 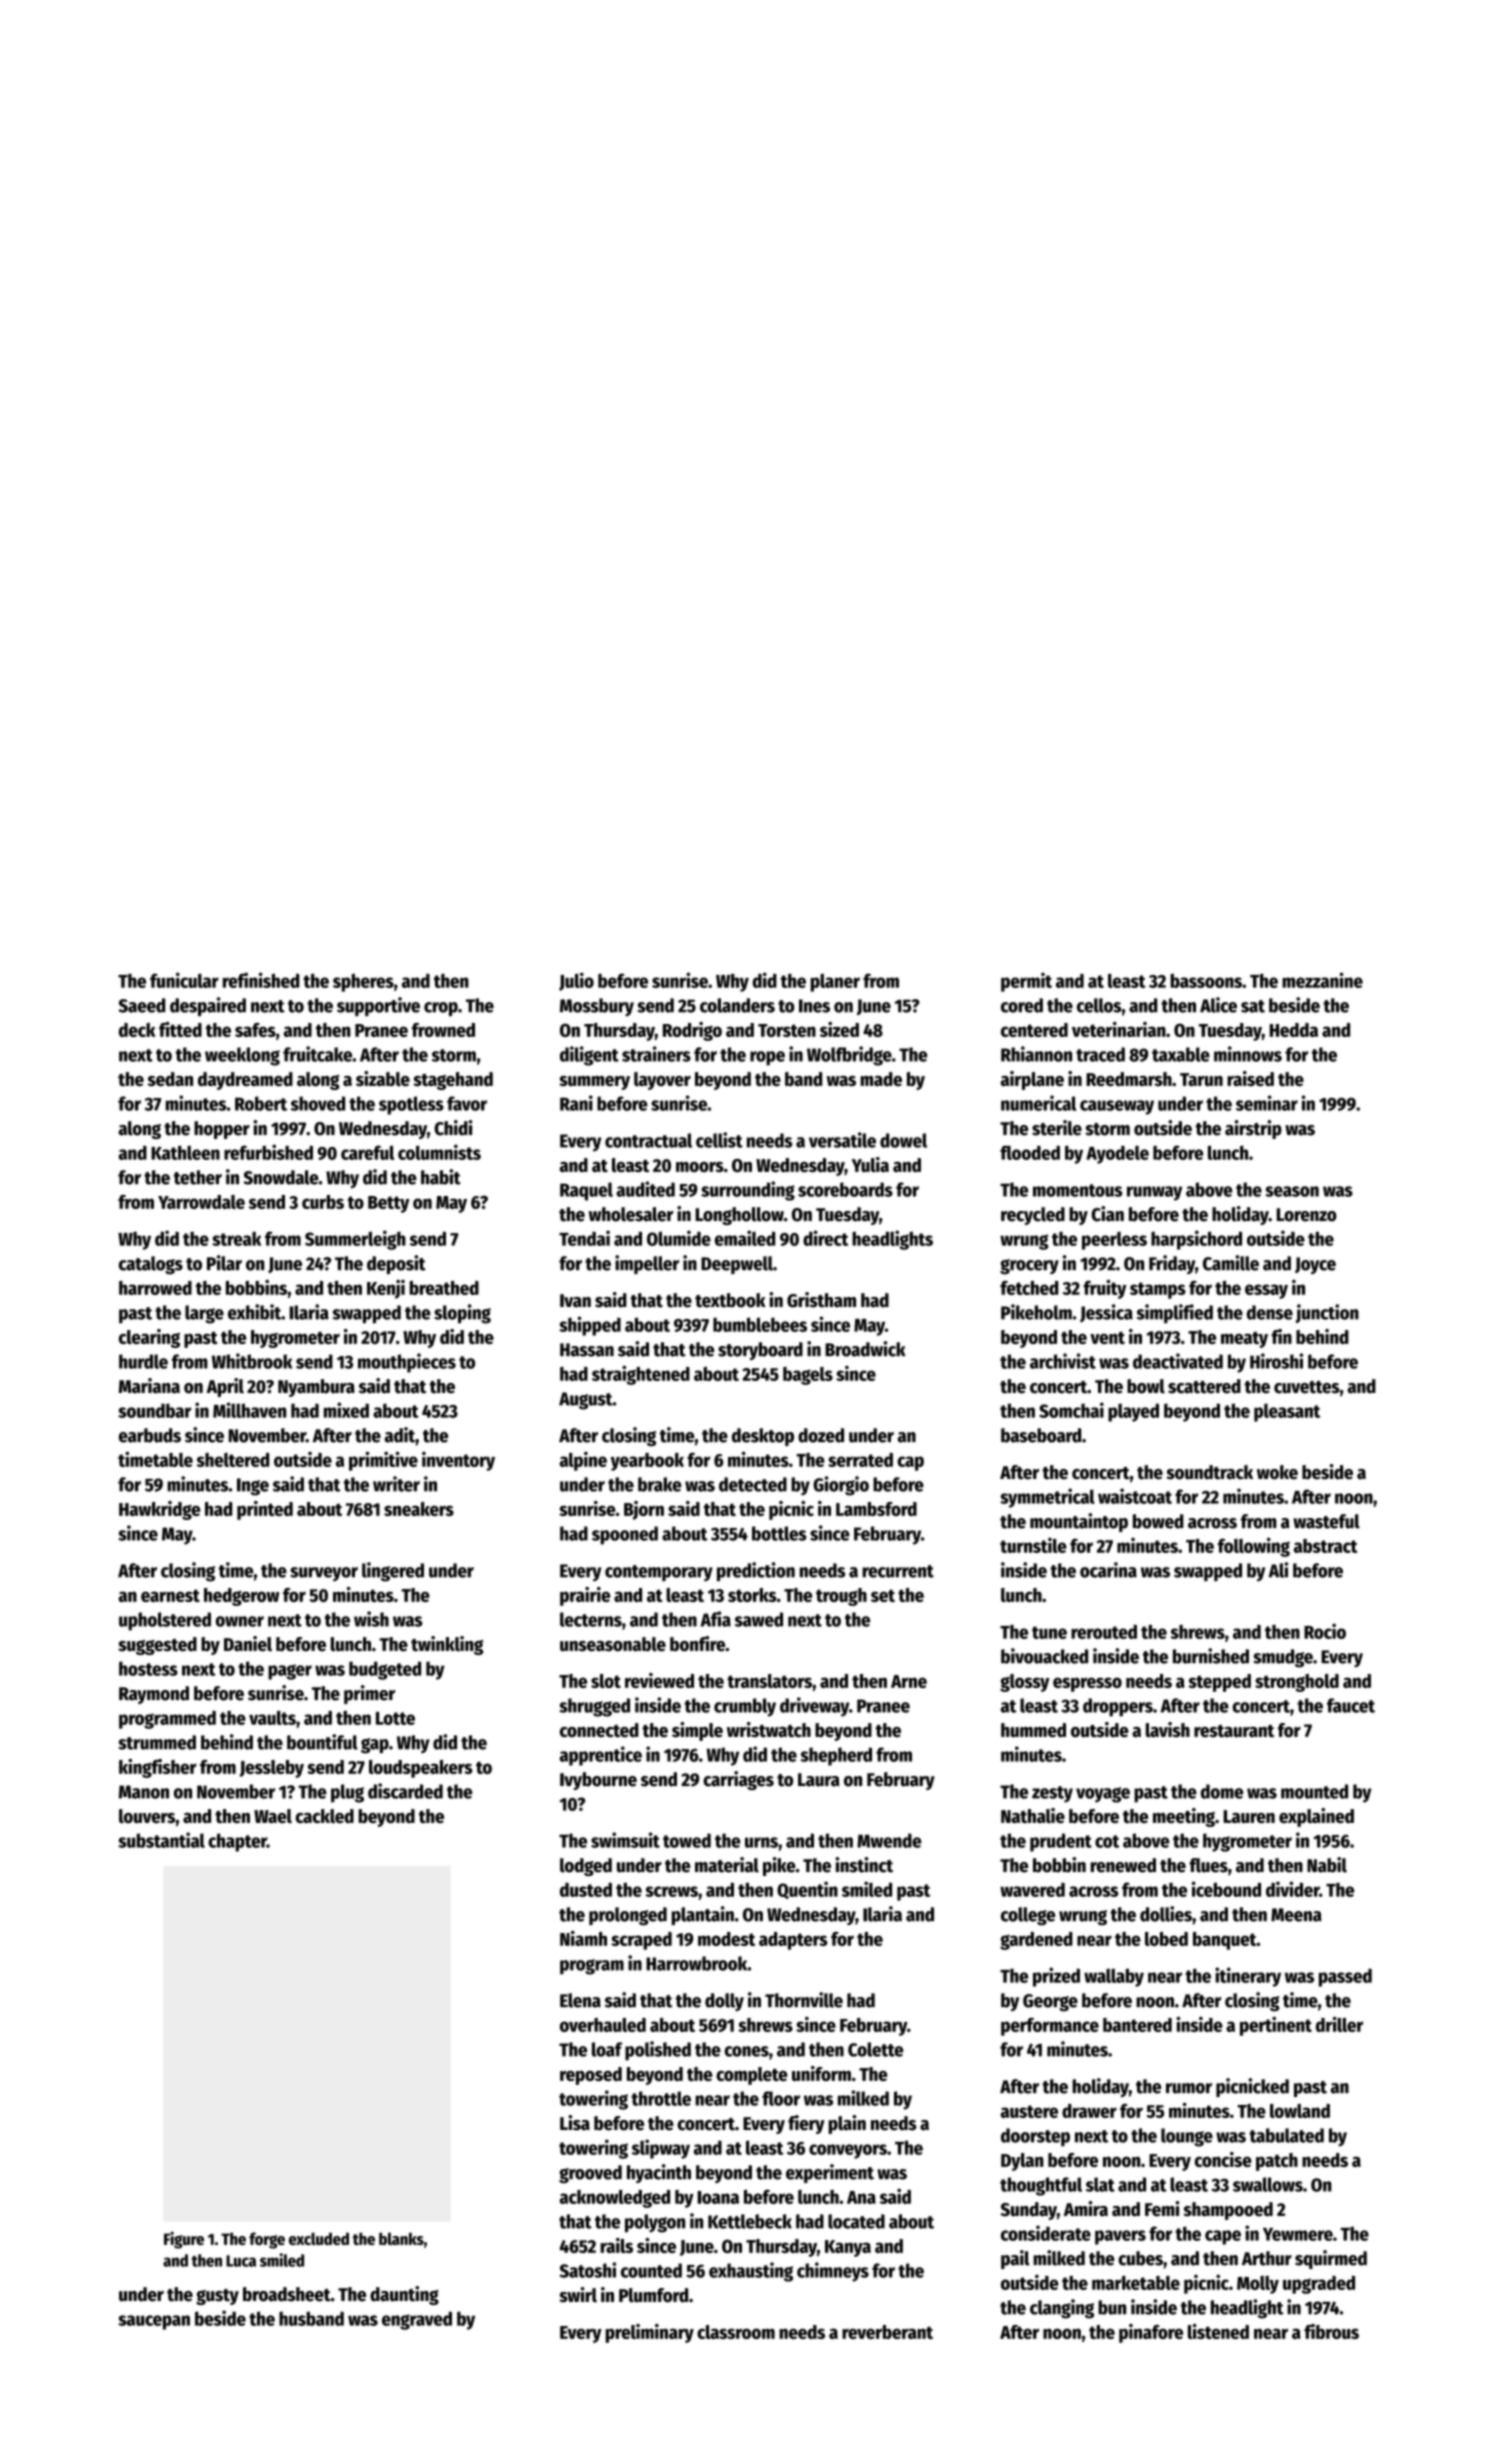 What do you see at coordinates (1028, 1916) in the screenshot?
I see `college` at bounding box center [1028, 1916].
